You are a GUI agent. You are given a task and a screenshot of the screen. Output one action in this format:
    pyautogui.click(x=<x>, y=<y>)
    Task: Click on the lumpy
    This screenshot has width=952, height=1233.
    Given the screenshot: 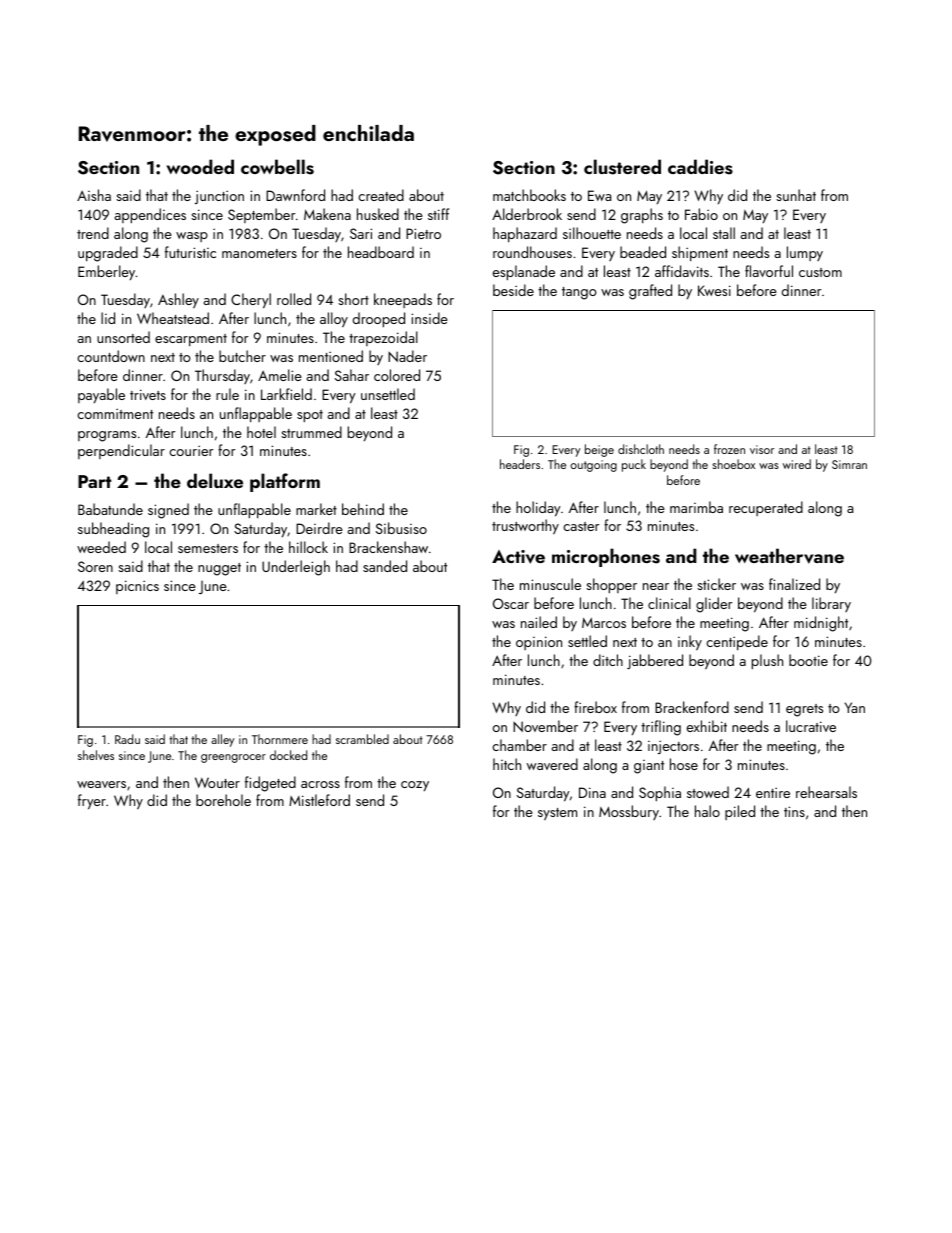 What is the action you would take?
    pyautogui.click(x=805, y=253)
